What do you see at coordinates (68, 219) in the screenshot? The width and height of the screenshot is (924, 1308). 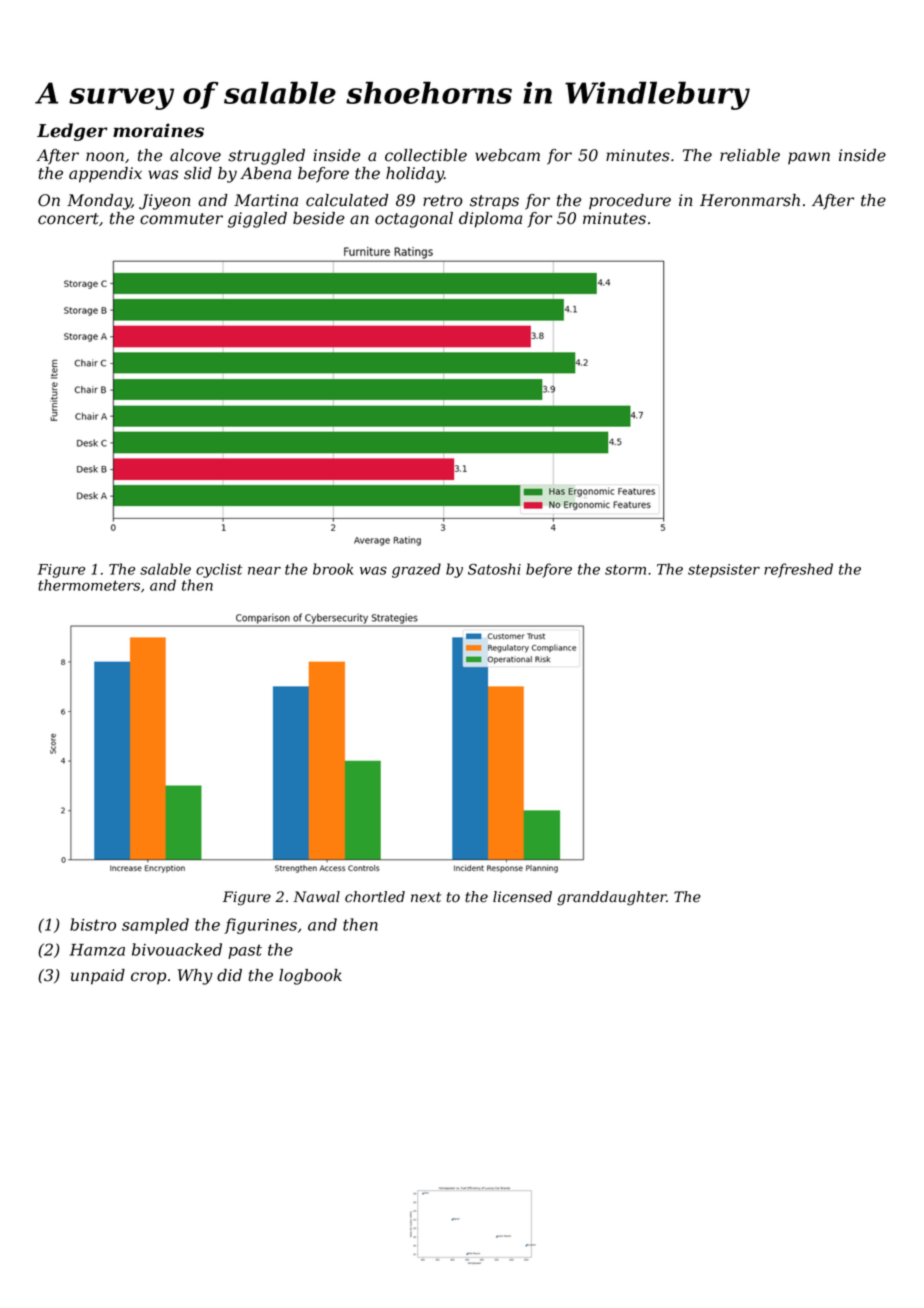 I see `concert` at bounding box center [68, 219].
